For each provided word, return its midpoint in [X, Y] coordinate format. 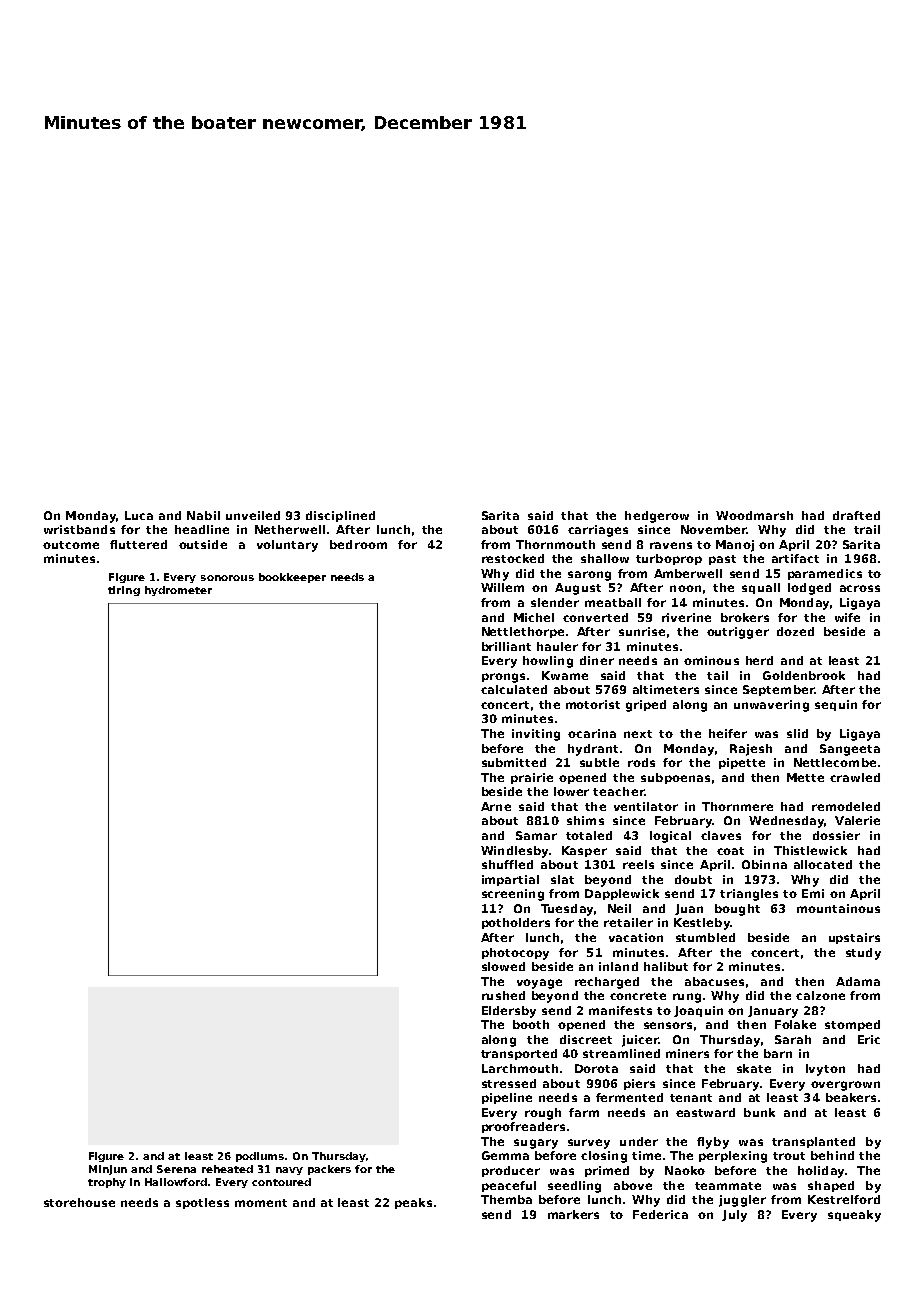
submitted [514, 762]
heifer [728, 733]
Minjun [108, 1170]
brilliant [506, 646]
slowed [503, 966]
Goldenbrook [804, 675]
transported [519, 1054]
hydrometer [178, 591]
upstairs [854, 938]
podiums [260, 1157]
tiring [124, 591]
